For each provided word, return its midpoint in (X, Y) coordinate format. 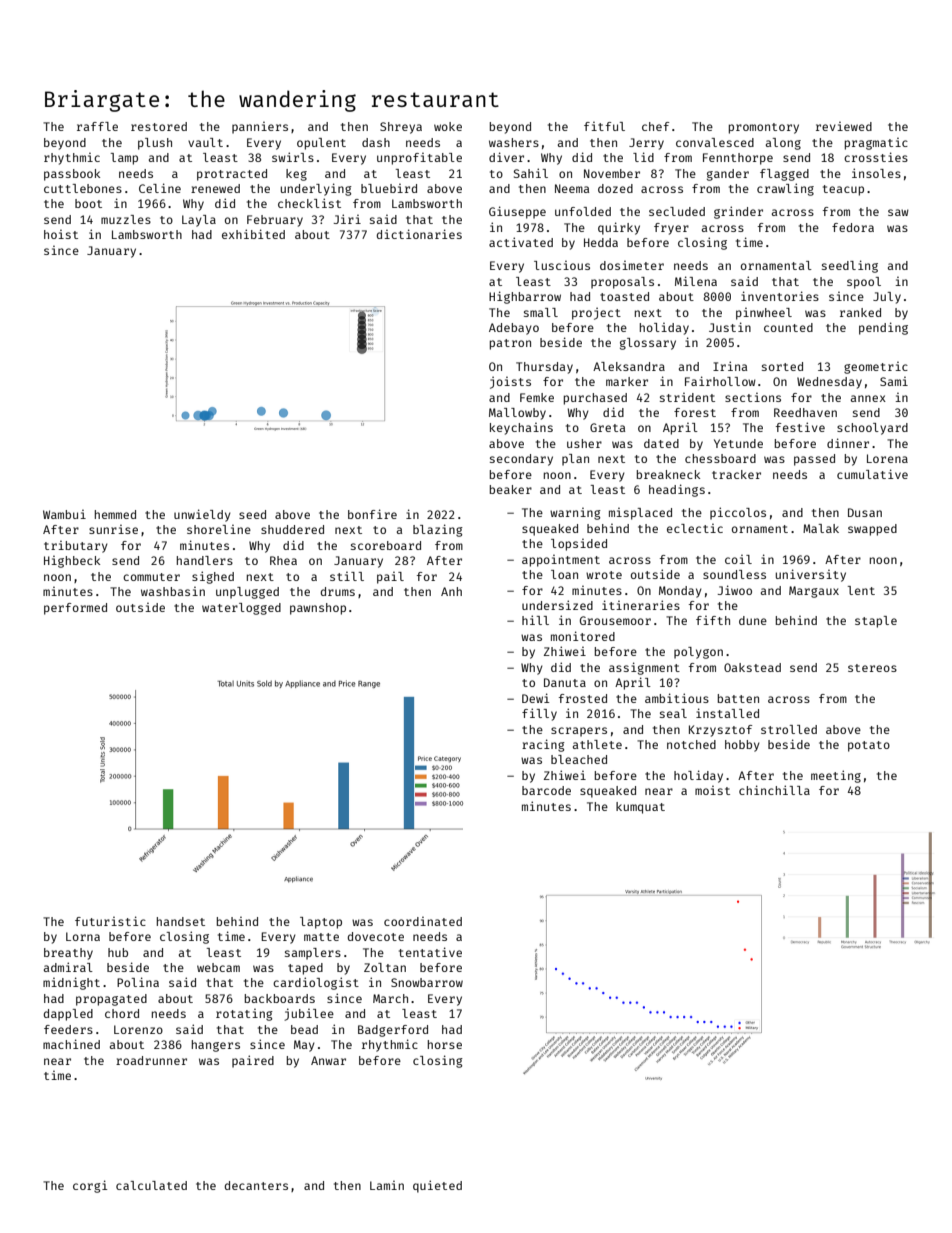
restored (159, 126)
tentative (430, 952)
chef (655, 126)
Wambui (64, 514)
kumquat (640, 808)
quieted (437, 1186)
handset (181, 921)
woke (448, 126)
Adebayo (514, 329)
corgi (90, 1186)
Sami (894, 381)
